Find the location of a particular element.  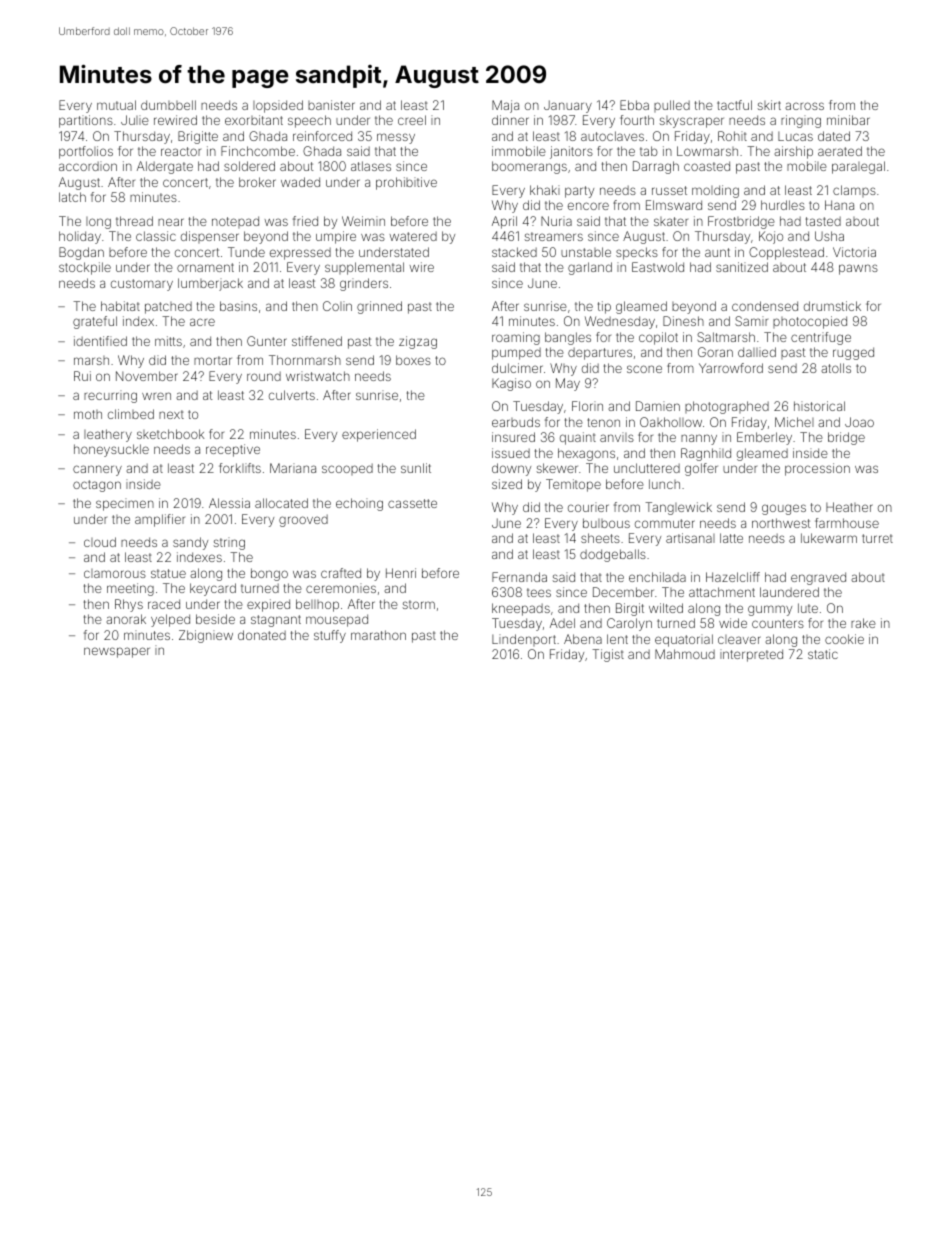

exorbitant is located at coordinates (254, 120).
